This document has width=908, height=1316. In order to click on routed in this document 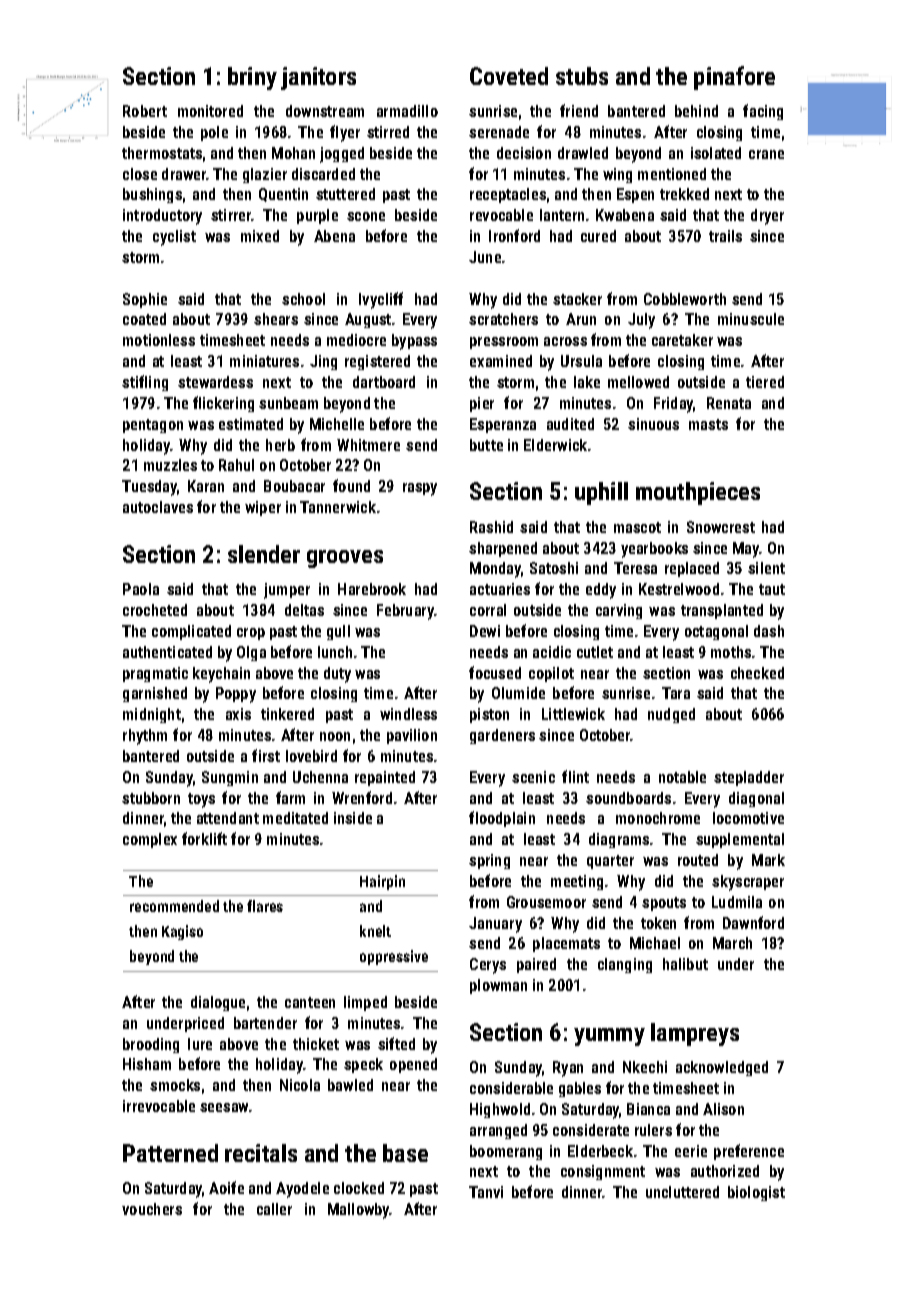, I will do `click(698, 860)`.
